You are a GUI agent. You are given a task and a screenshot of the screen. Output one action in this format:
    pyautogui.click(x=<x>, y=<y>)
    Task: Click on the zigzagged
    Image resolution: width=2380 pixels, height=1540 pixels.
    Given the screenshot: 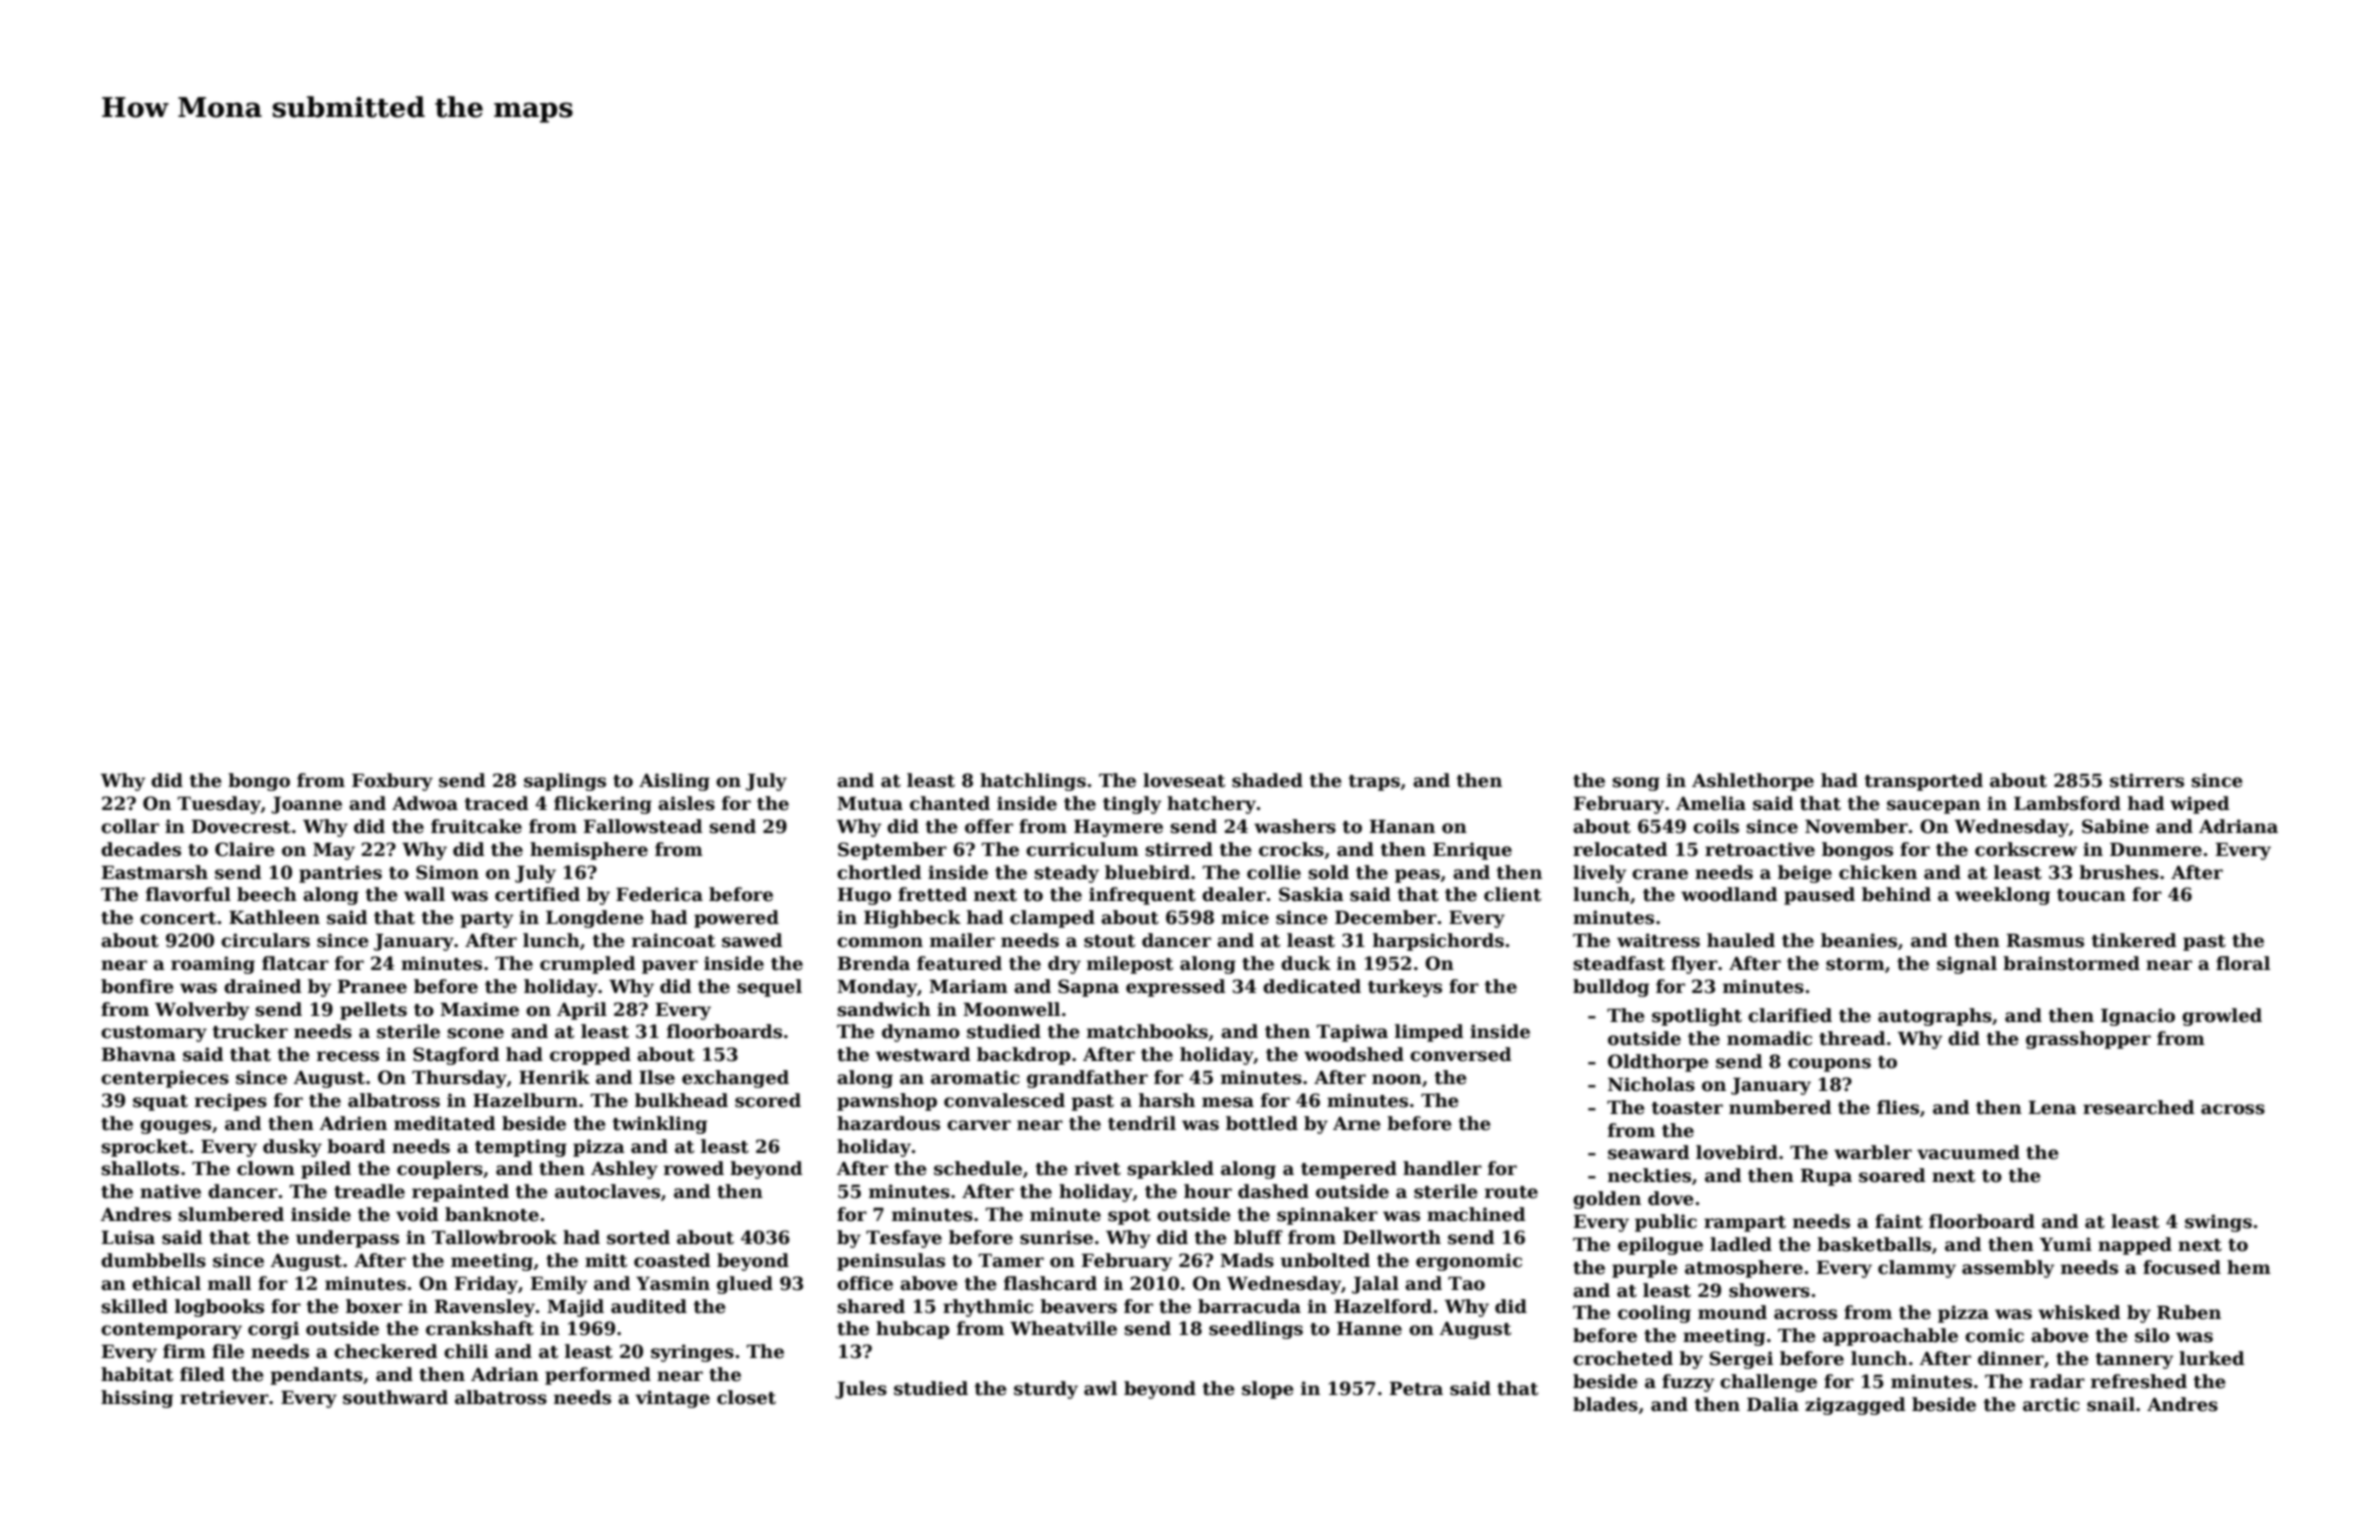 What is the action you would take?
    pyautogui.click(x=1855, y=1406)
